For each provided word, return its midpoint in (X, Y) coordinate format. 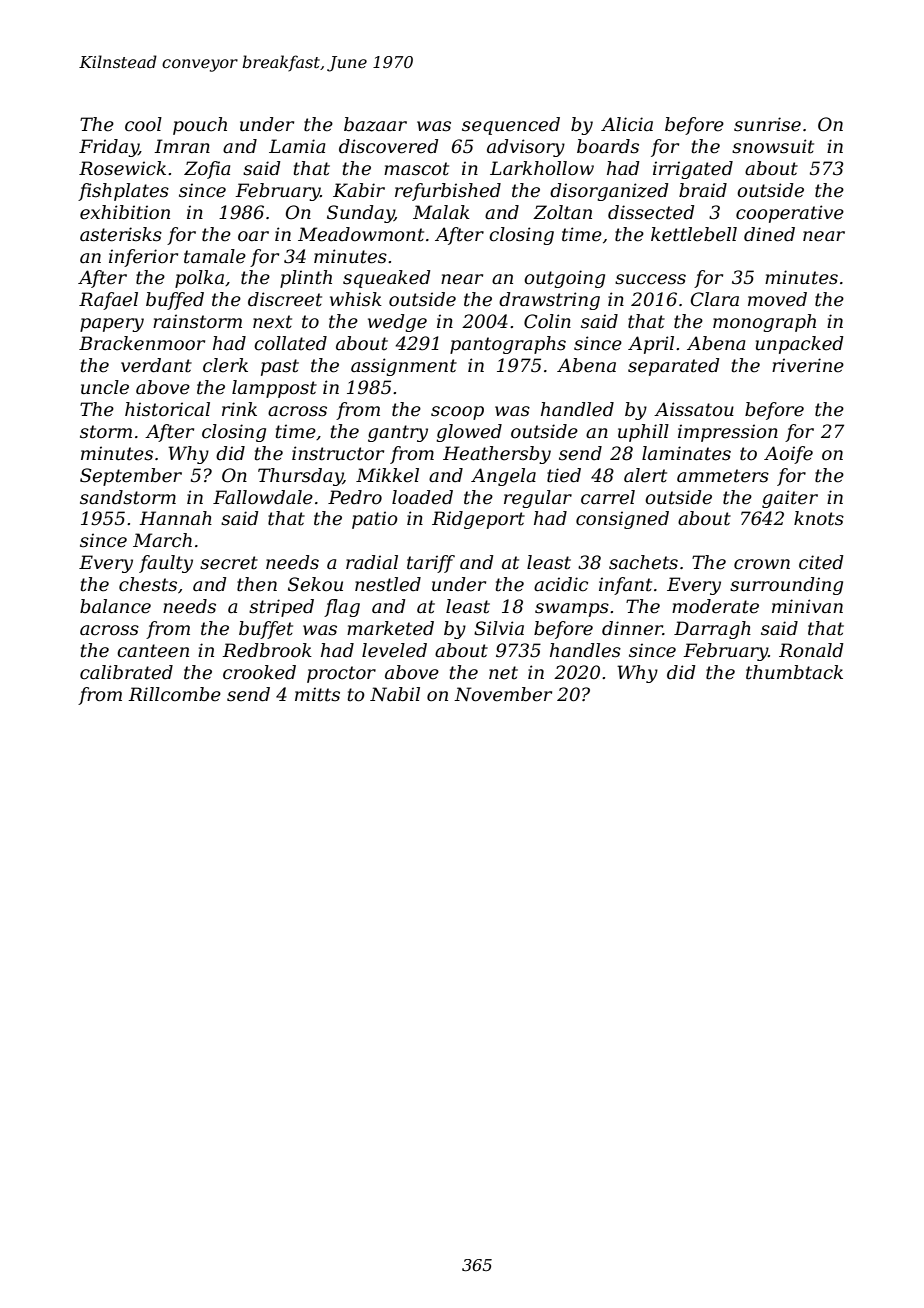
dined (769, 234)
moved (777, 299)
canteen (153, 651)
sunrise (767, 124)
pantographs (508, 345)
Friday (109, 148)
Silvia (499, 628)
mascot (416, 169)
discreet (285, 299)
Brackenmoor (142, 343)
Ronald (811, 650)
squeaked (386, 279)
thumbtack (794, 672)
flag (342, 608)
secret (229, 563)
